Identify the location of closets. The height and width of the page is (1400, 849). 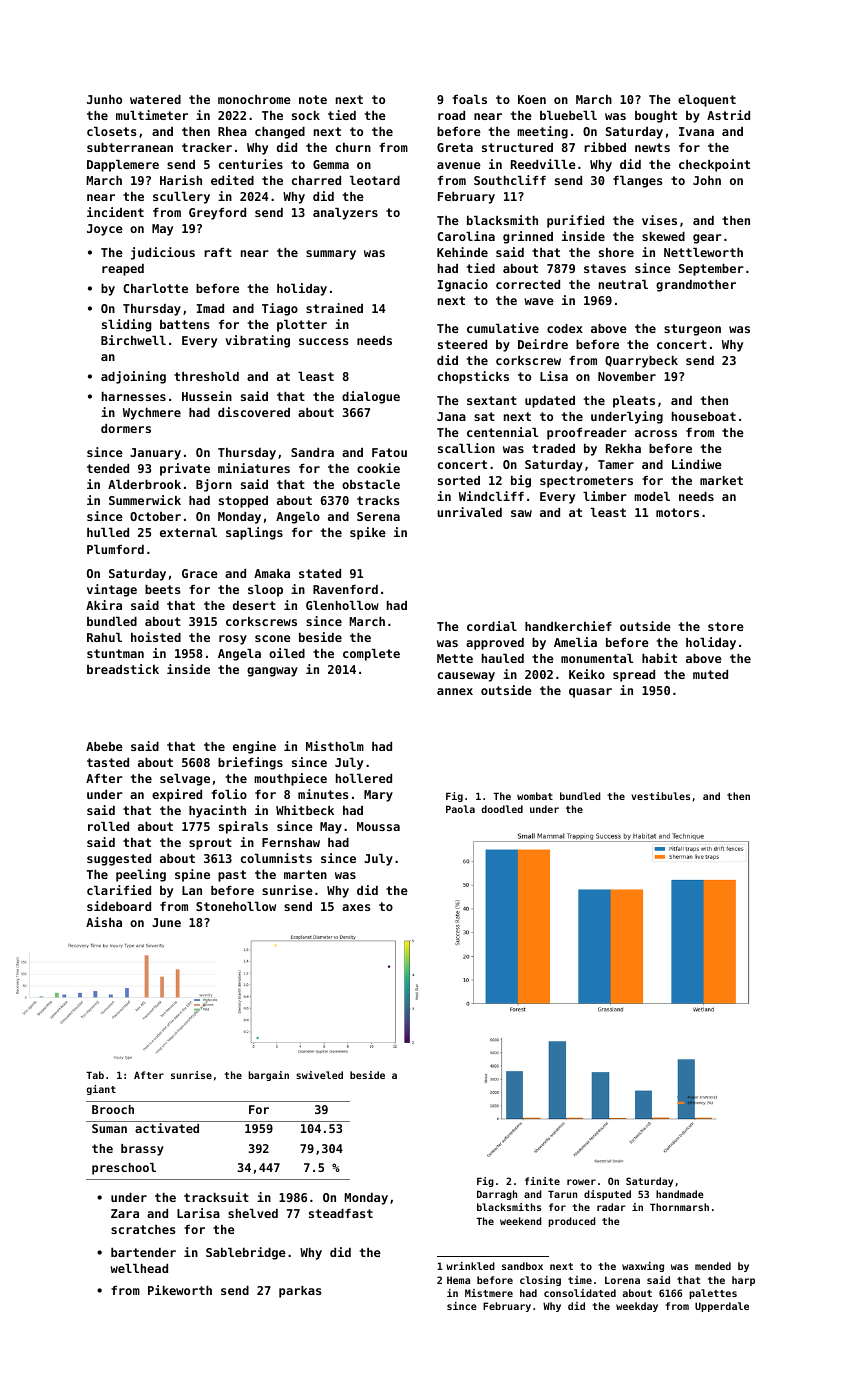
(112, 131).
